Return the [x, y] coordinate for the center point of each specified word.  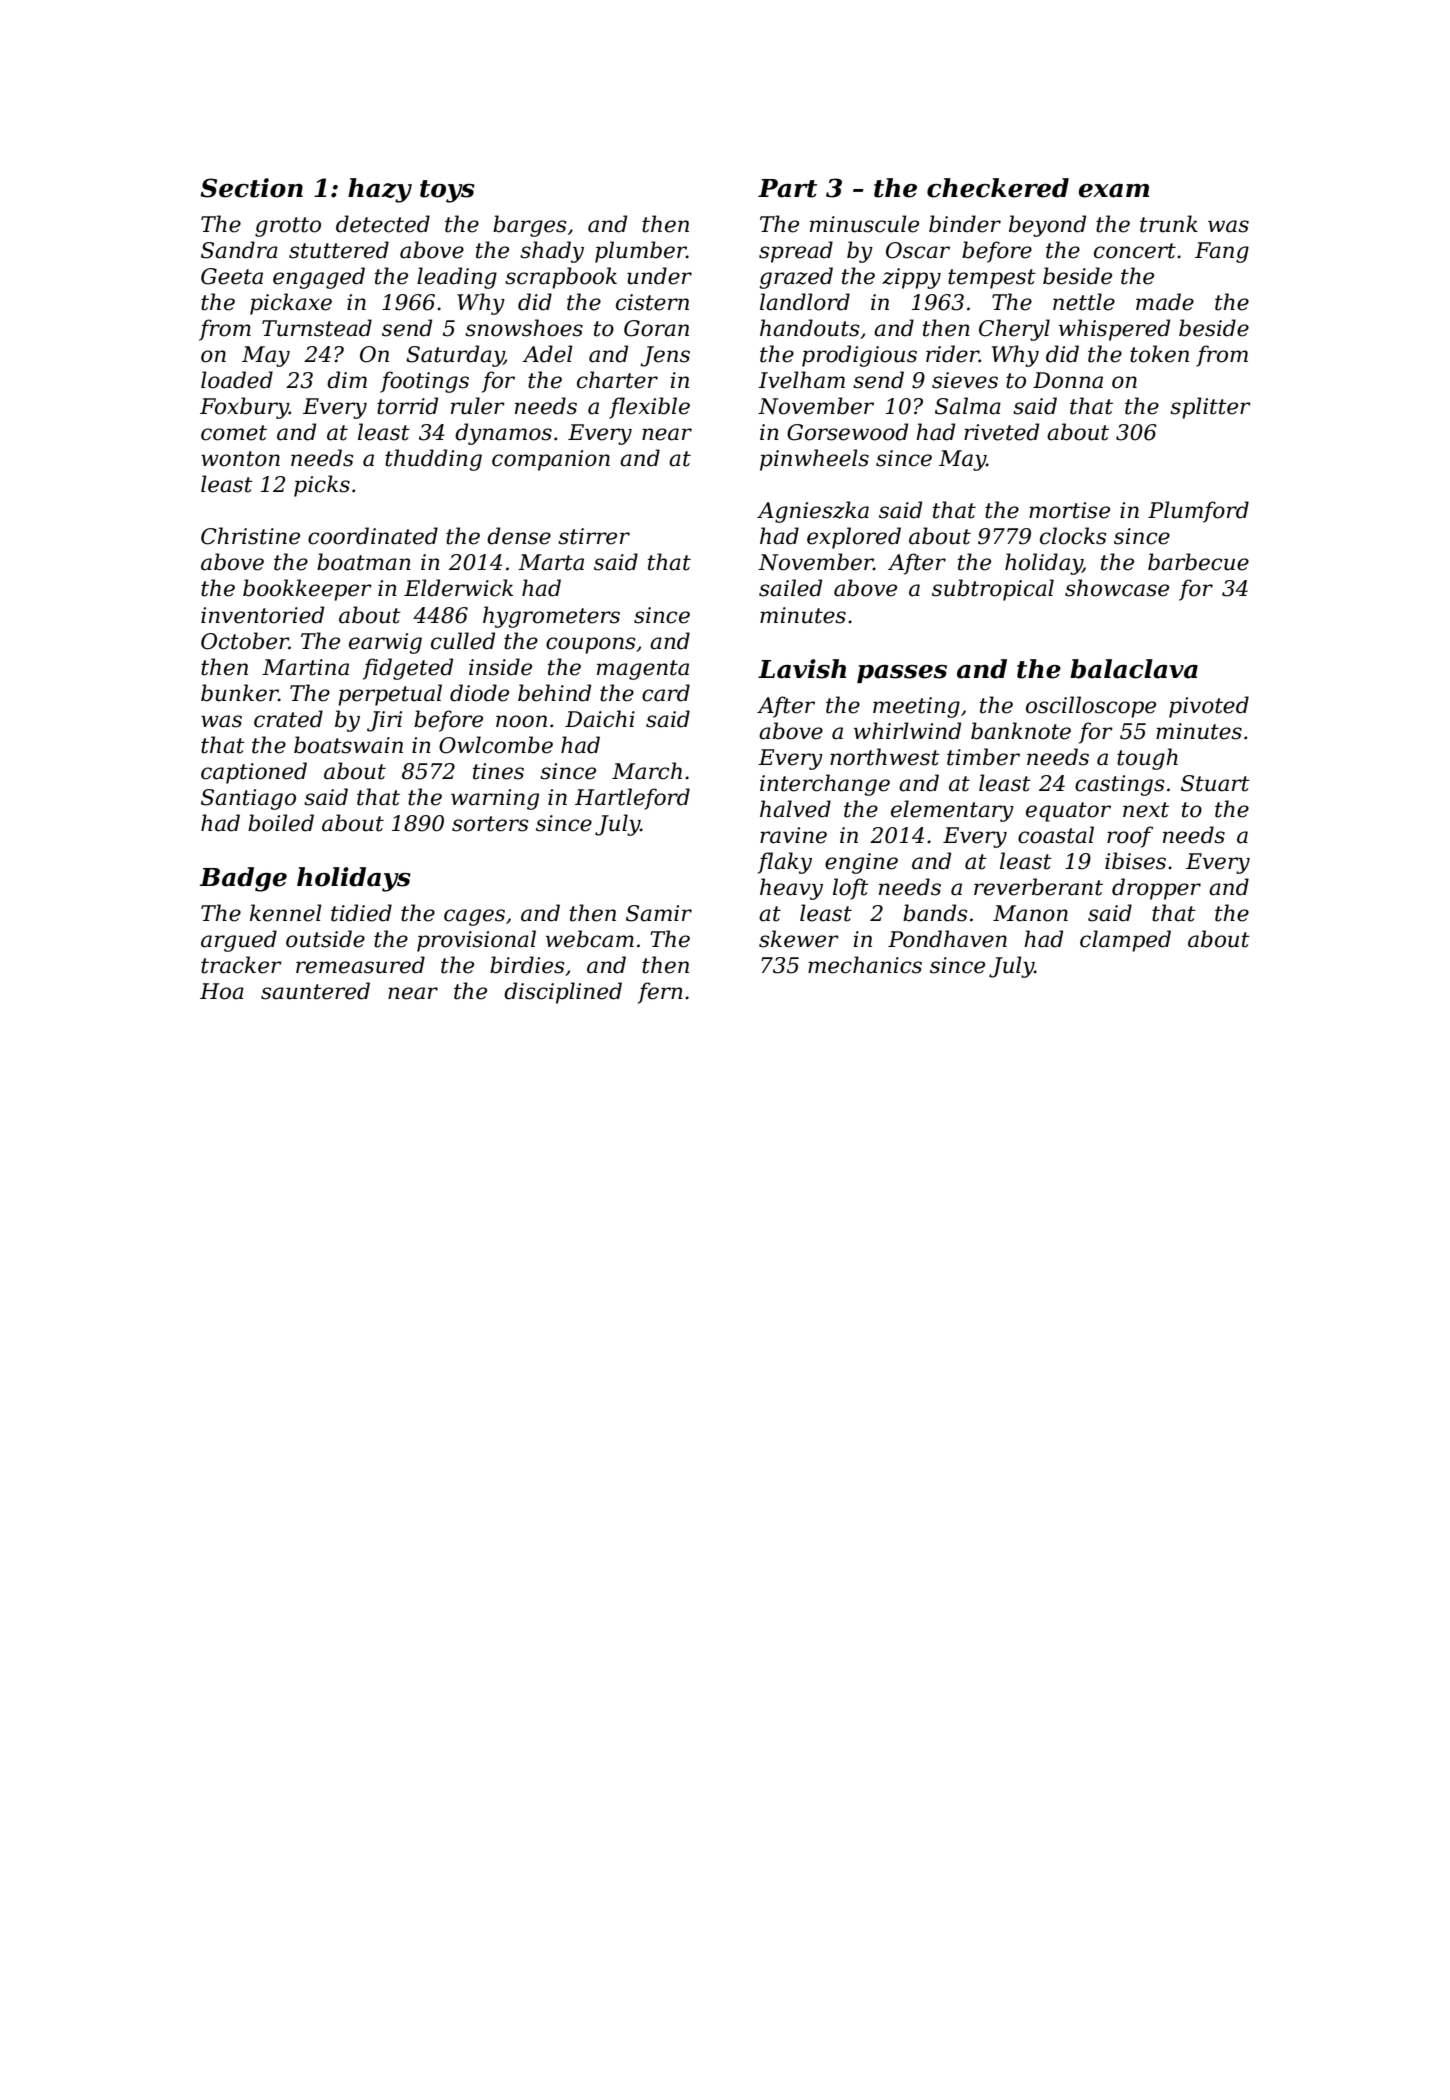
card [666, 693]
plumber [641, 252]
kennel [286, 913]
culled [463, 641]
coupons [590, 645]
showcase [1117, 588]
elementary [952, 811]
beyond [1047, 226]
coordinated [373, 536]
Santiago [248, 799]
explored [854, 538]
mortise [1069, 510]
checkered [998, 188]
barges [529, 226]
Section [251, 188]
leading [457, 278]
